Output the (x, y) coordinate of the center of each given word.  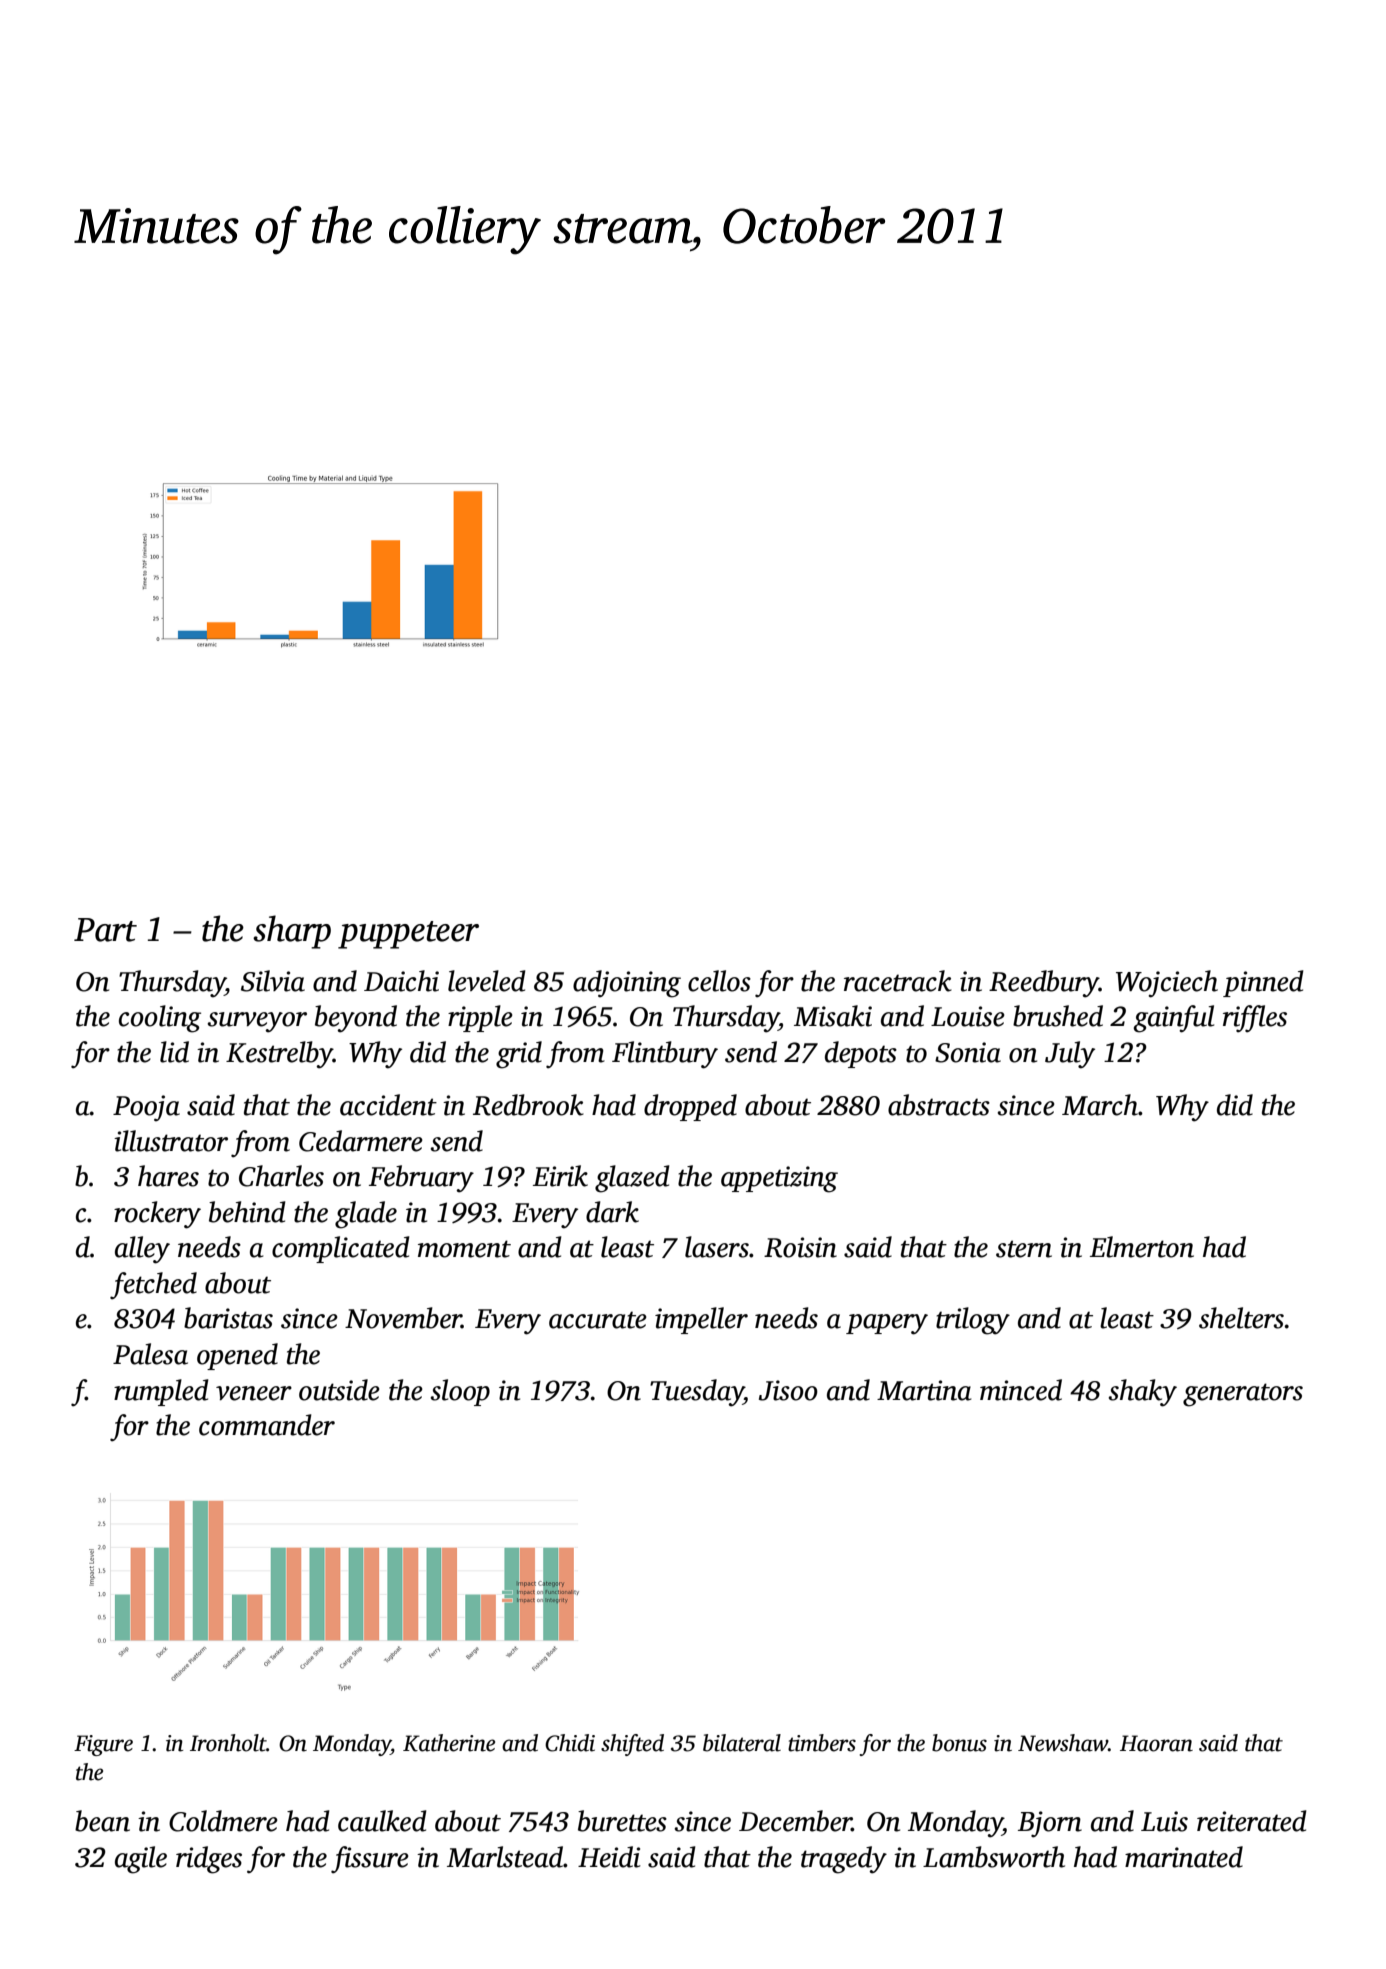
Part (105, 930)
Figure (103, 1745)
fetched (153, 1286)
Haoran (1156, 1743)
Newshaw (1063, 1743)
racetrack (898, 981)
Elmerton (1142, 1247)
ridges (209, 1860)
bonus (959, 1743)
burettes (622, 1821)
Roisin (800, 1247)
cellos (719, 981)
